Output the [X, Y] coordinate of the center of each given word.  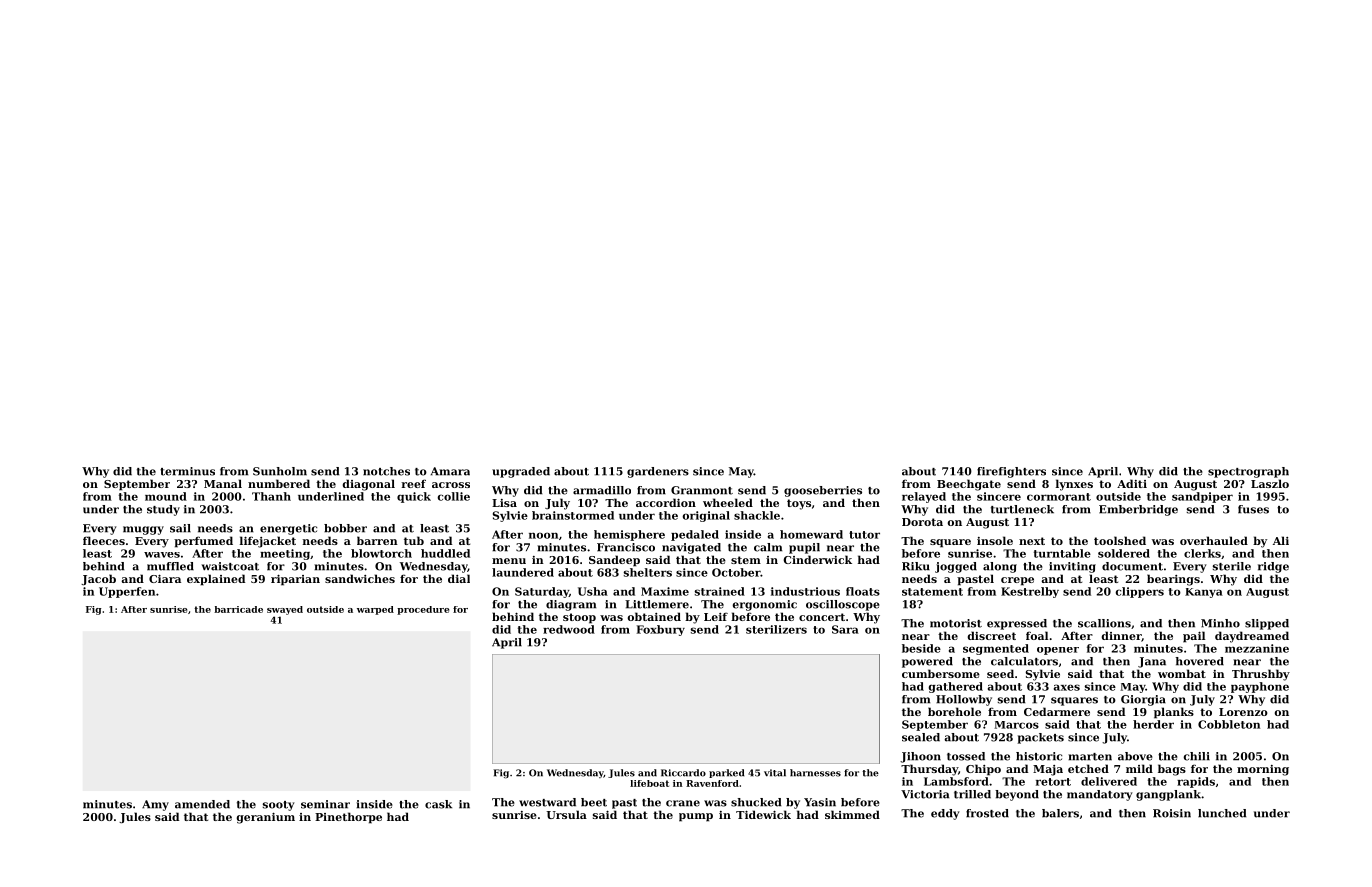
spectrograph [1248, 472]
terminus [187, 471]
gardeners [658, 472]
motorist [956, 623]
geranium [266, 818]
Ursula [567, 814]
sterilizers [776, 629]
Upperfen [127, 592]
